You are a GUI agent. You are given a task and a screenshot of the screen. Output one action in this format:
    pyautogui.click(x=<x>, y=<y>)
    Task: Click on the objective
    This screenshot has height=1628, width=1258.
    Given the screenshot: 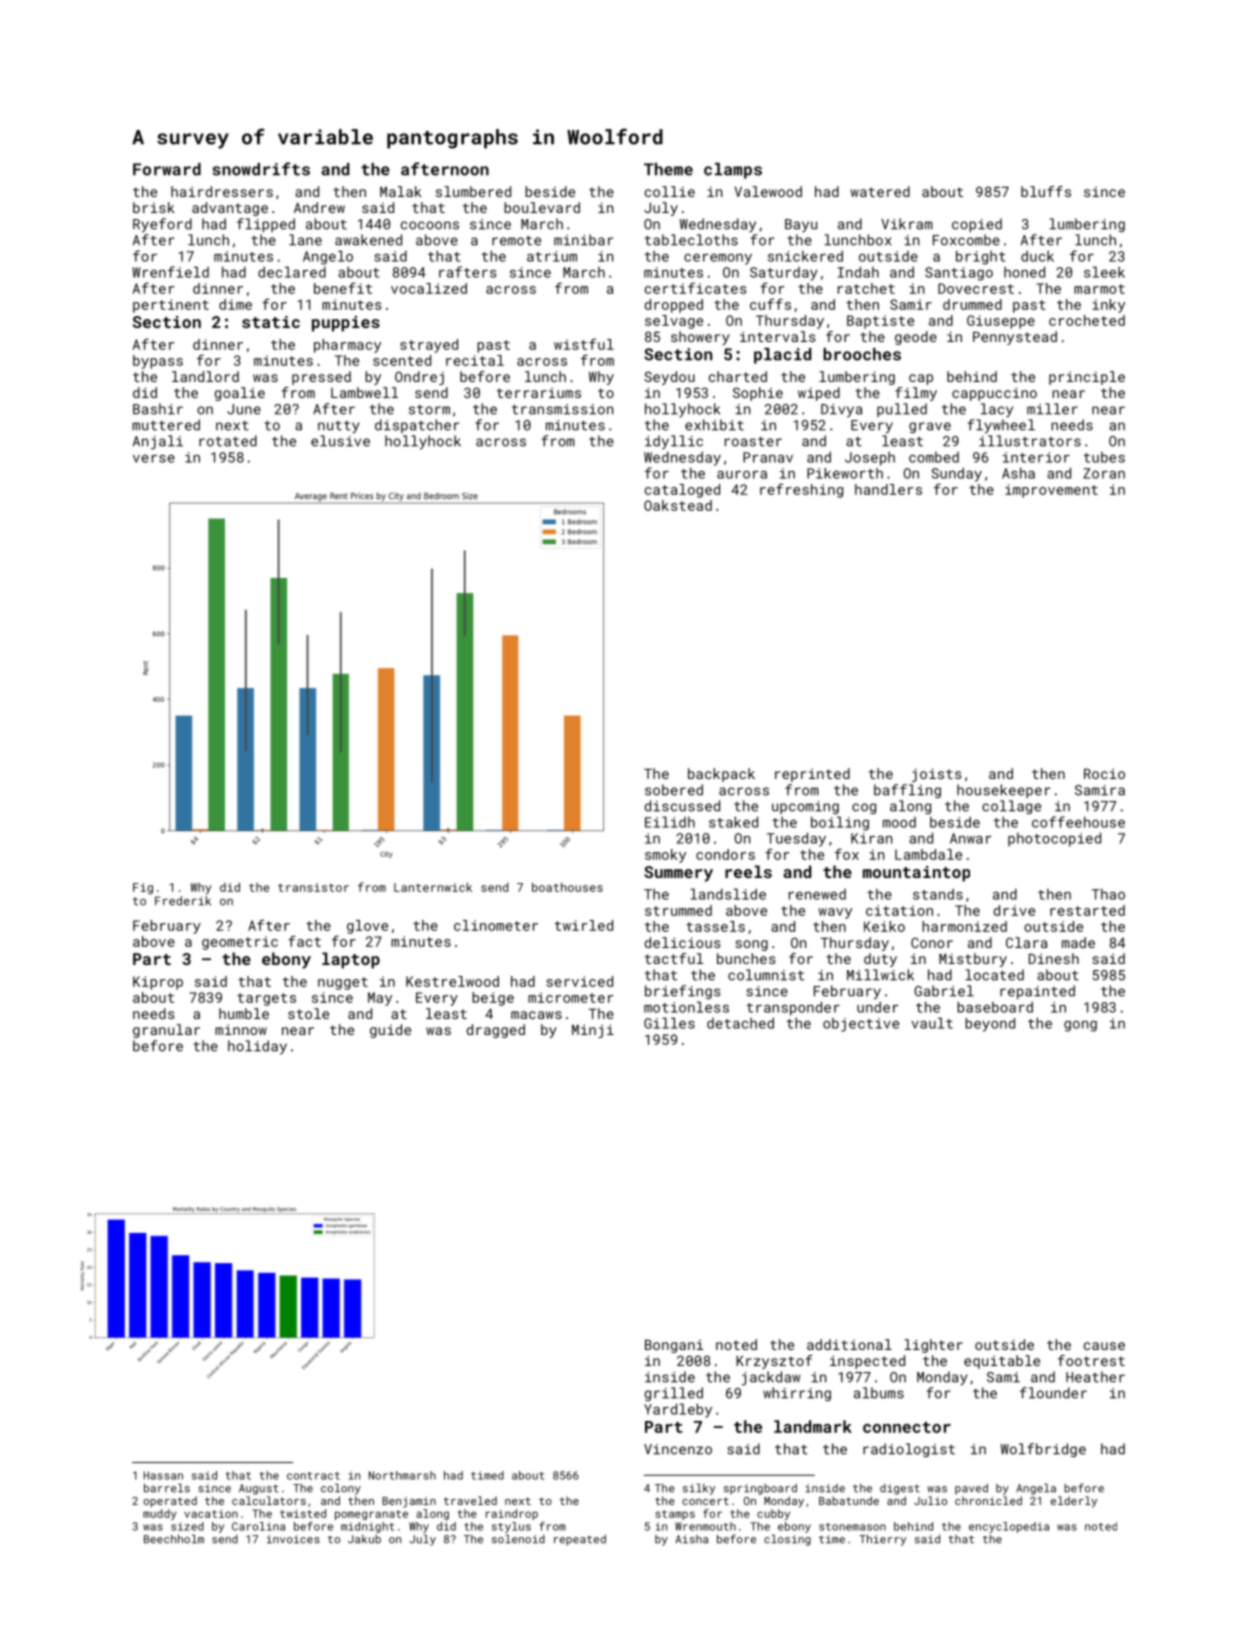 What is the action you would take?
    pyautogui.click(x=861, y=1025)
